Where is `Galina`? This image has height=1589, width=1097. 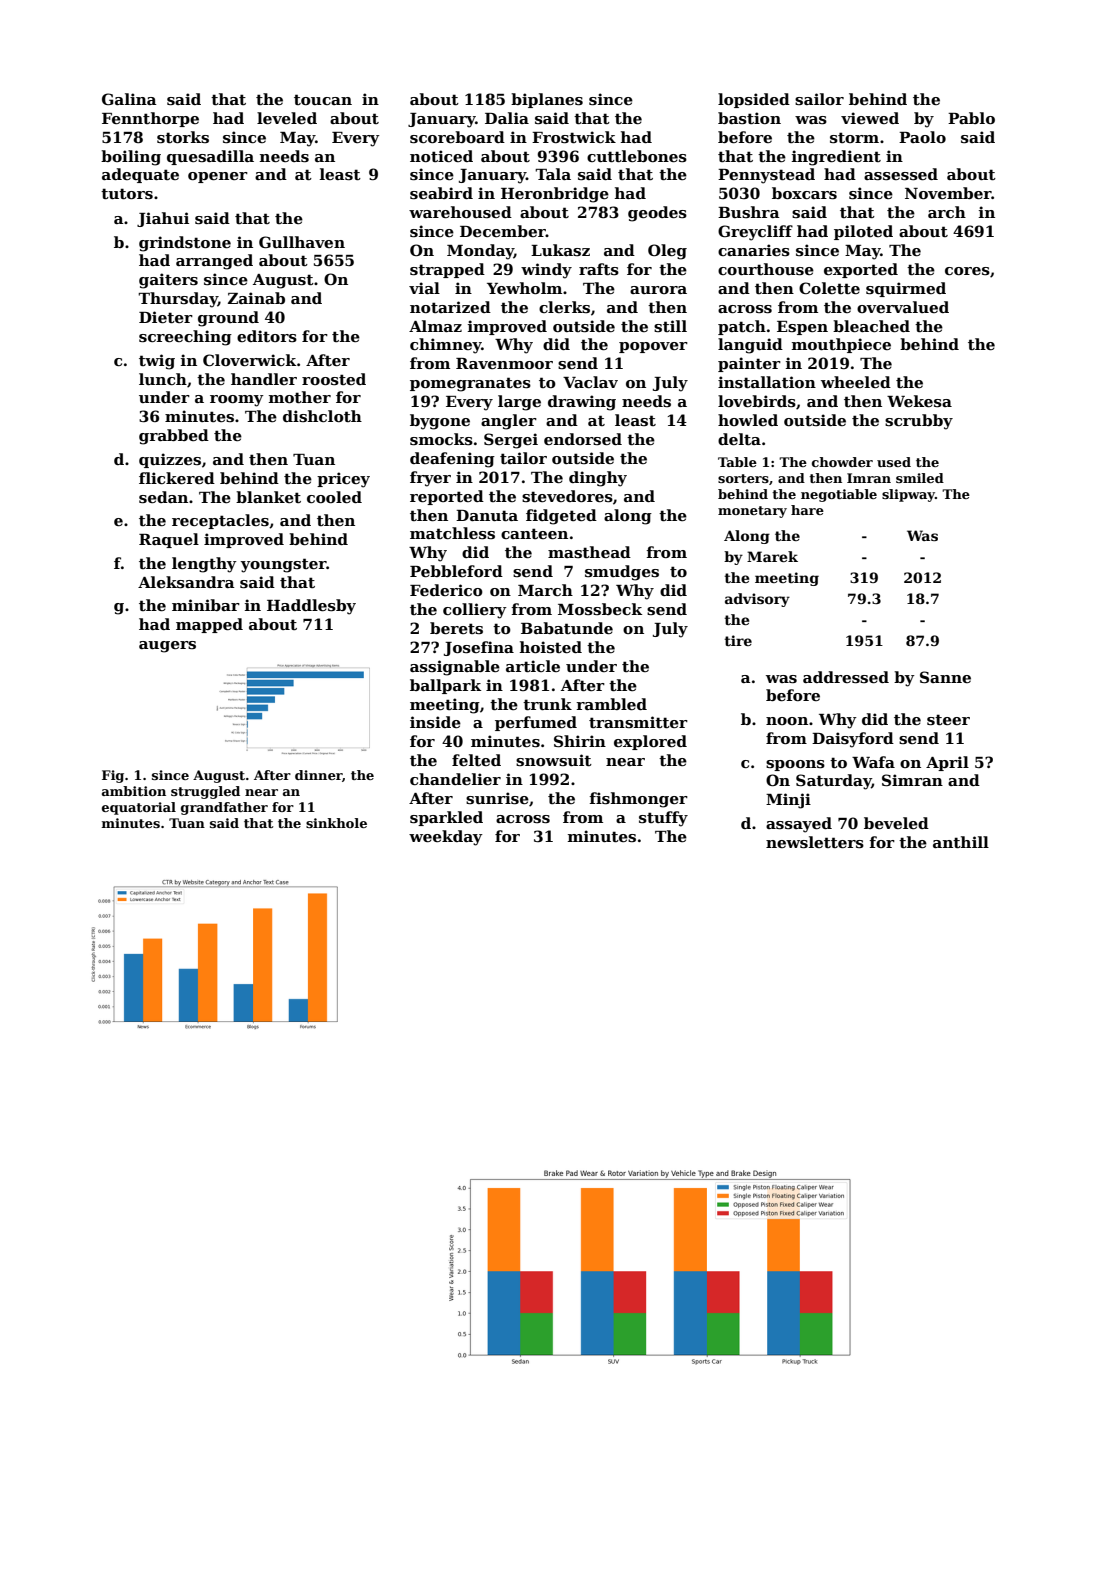 Galina is located at coordinates (129, 99).
